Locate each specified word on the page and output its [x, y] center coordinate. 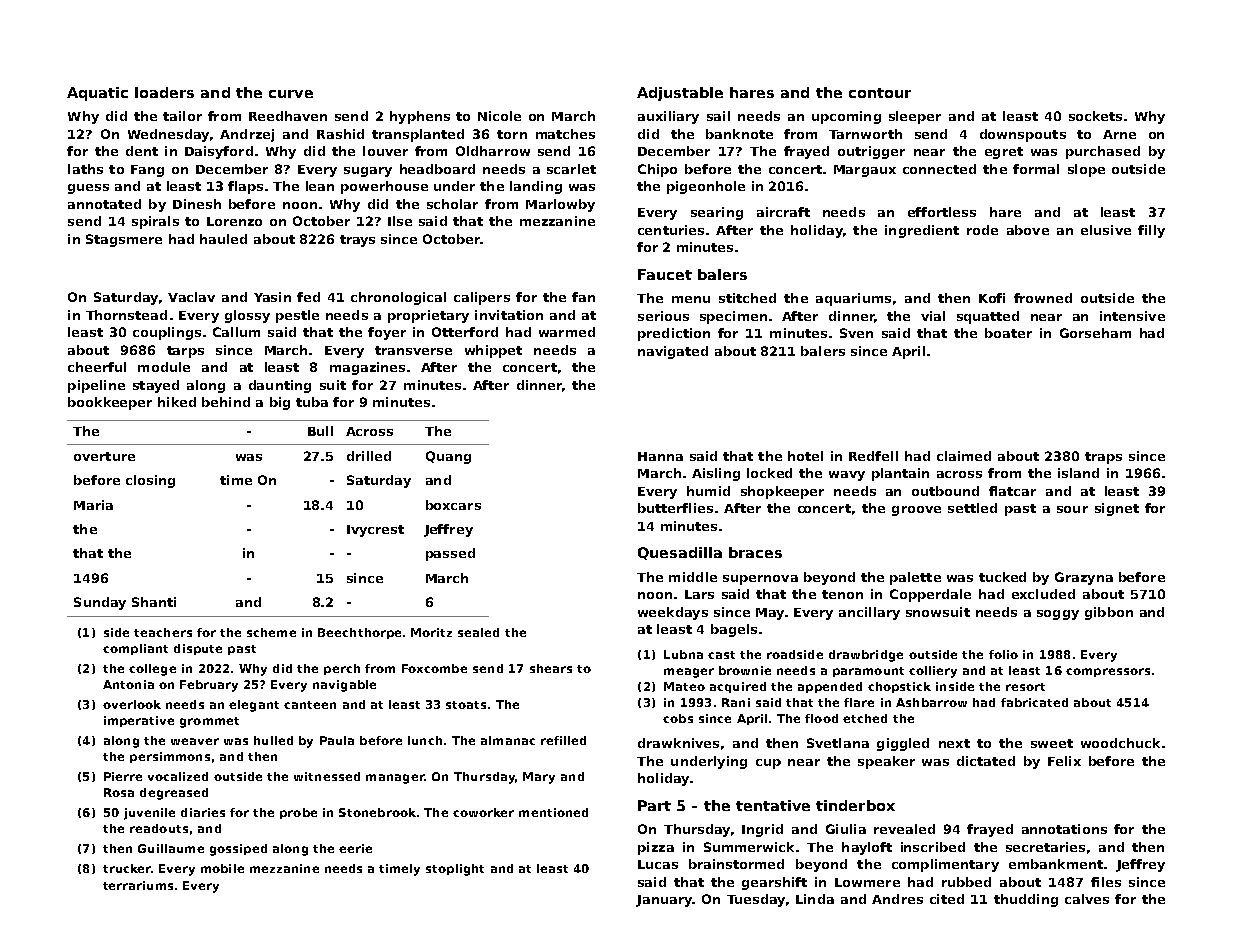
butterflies [675, 508]
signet [1117, 509]
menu [691, 299]
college [152, 670]
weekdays [673, 613]
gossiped [238, 850]
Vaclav [191, 297]
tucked [1002, 577]
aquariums [853, 299]
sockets [1095, 116]
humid [708, 491]
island [1078, 473]
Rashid [340, 134]
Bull [320, 431]
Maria [93, 505]
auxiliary [668, 117]
